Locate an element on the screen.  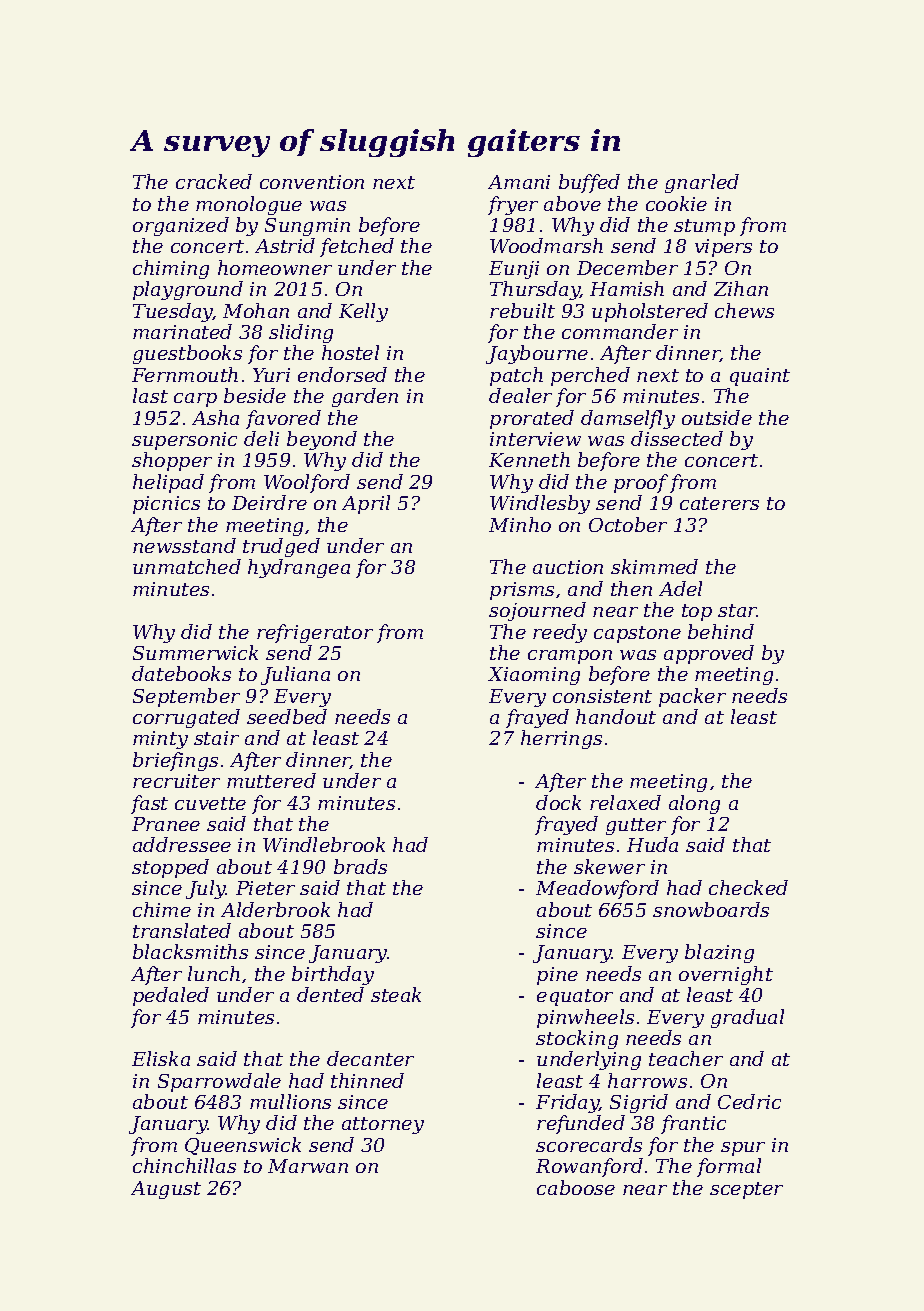
August is located at coordinates (166, 1190).
